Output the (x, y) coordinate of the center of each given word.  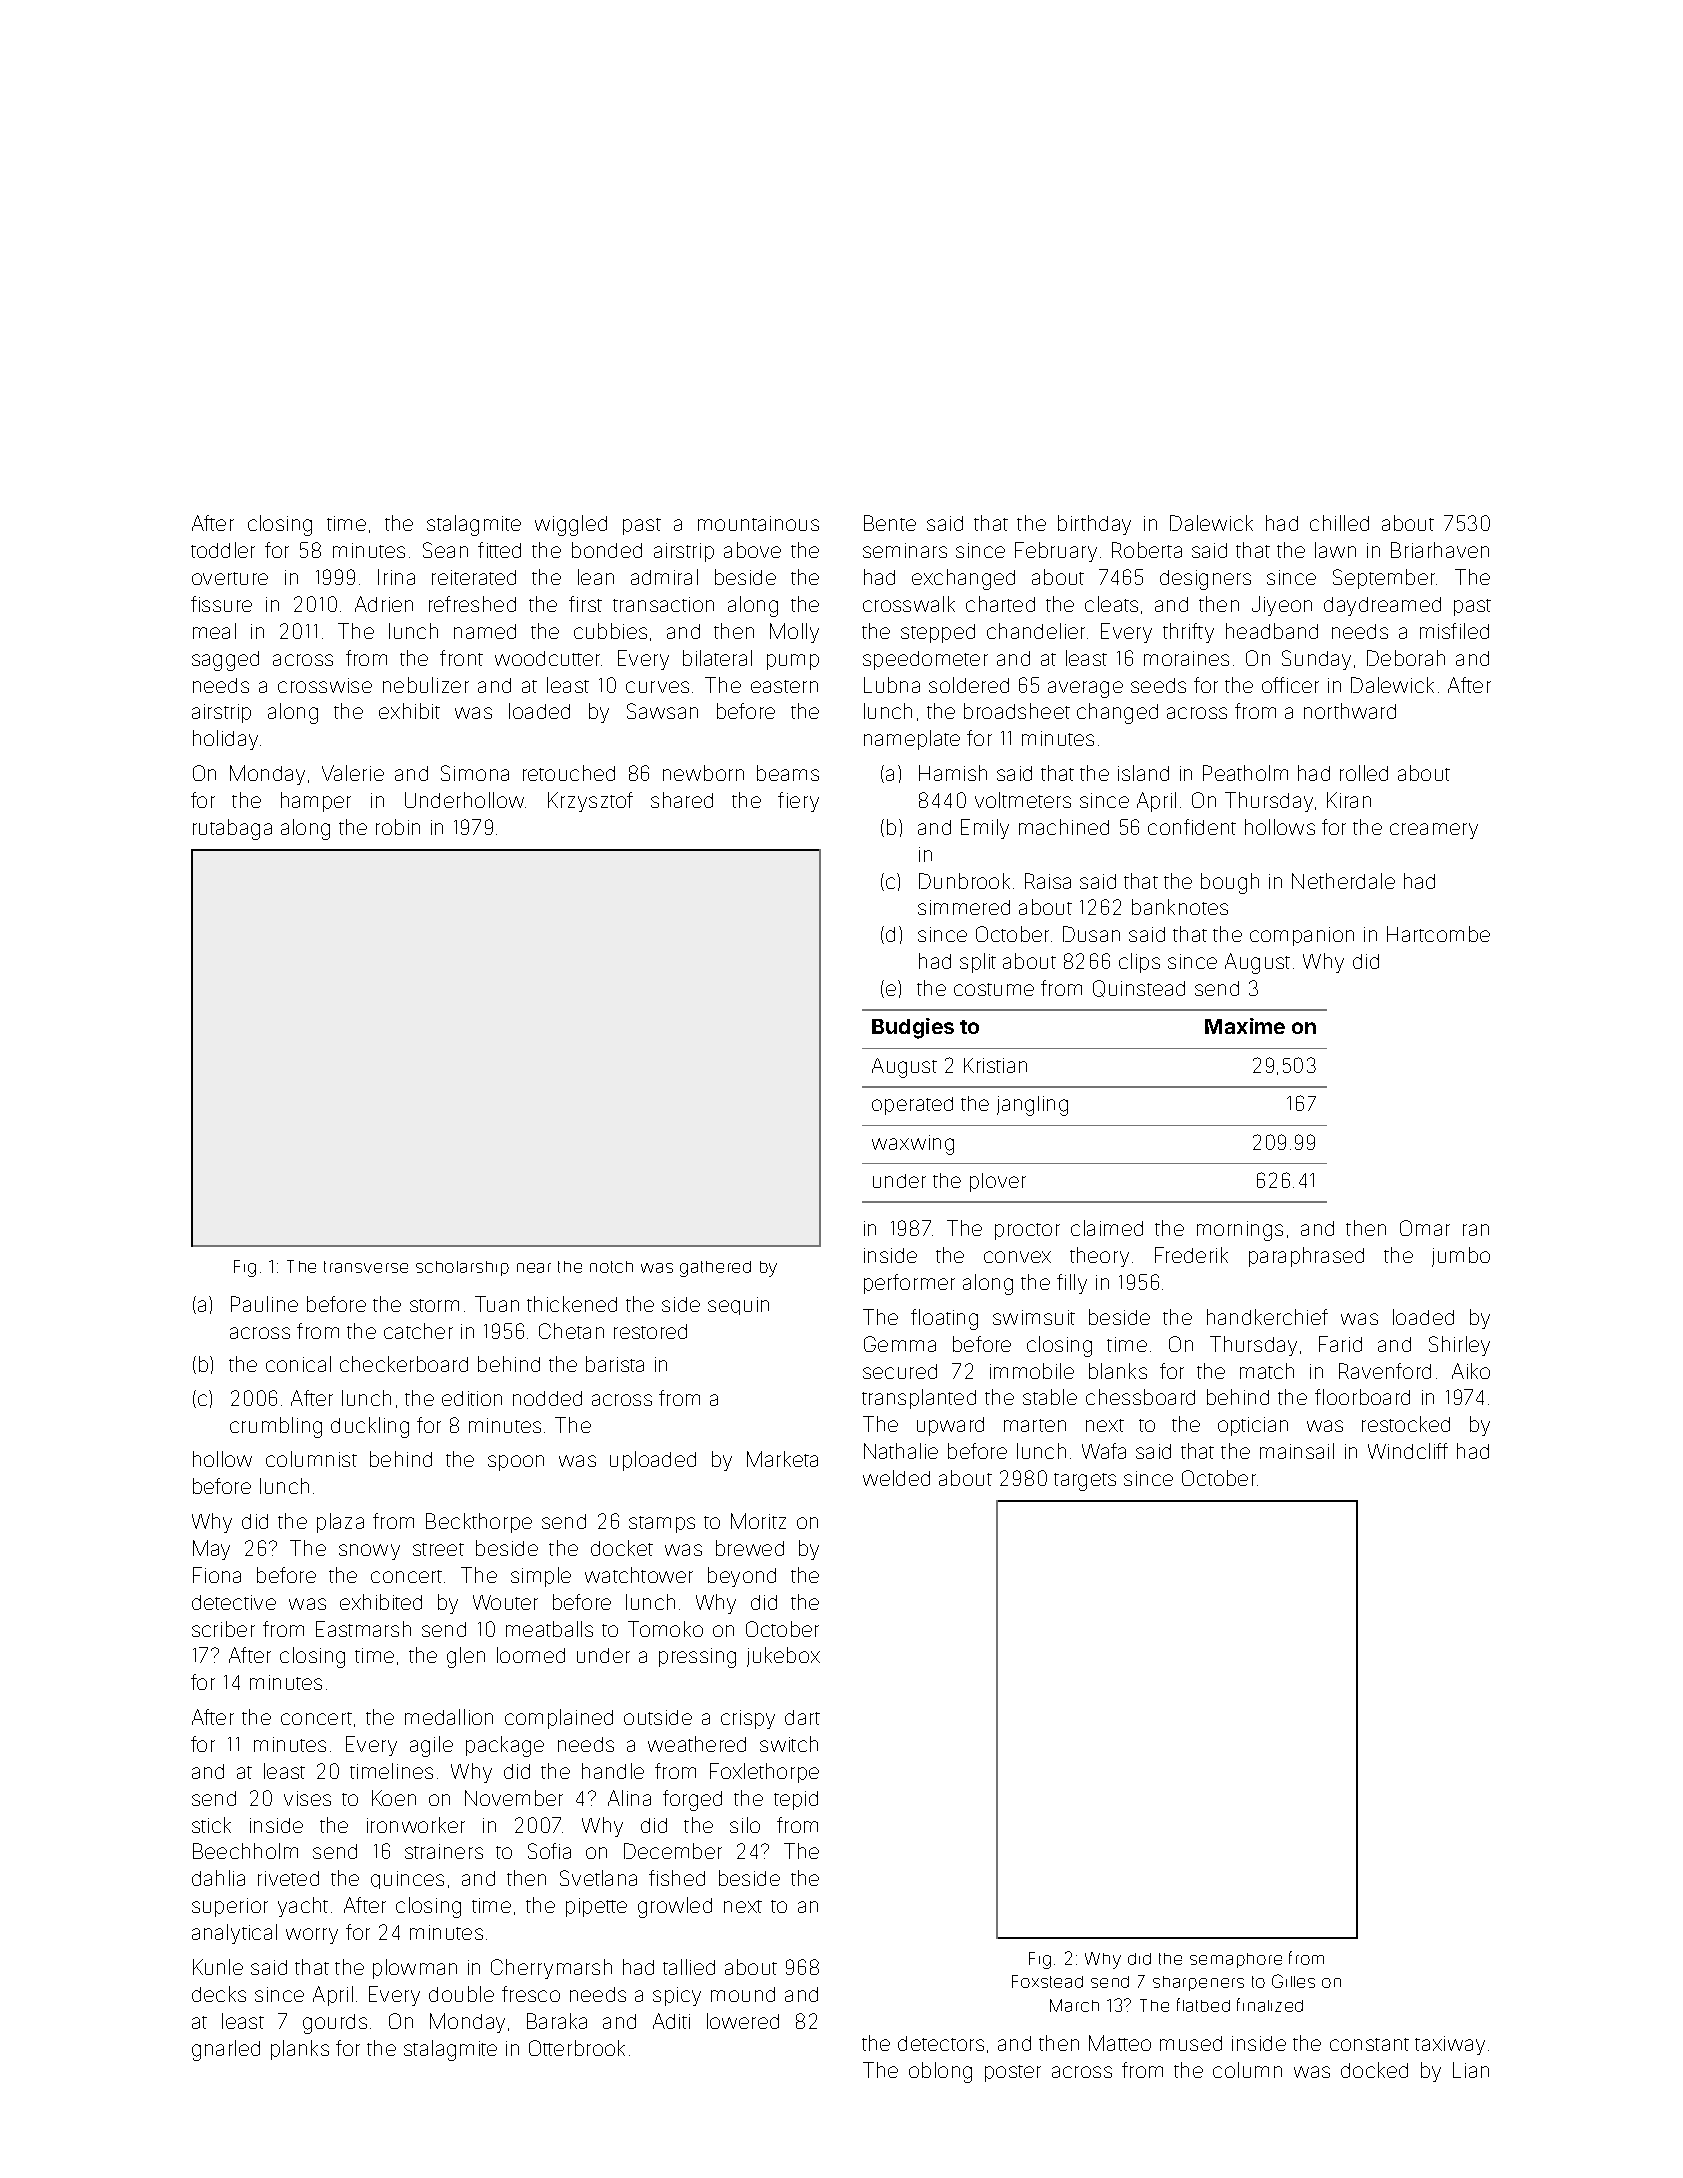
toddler (223, 550)
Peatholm (1245, 773)
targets (1085, 1482)
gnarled (226, 2050)
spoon (516, 1463)
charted (1000, 604)
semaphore (1236, 1960)
